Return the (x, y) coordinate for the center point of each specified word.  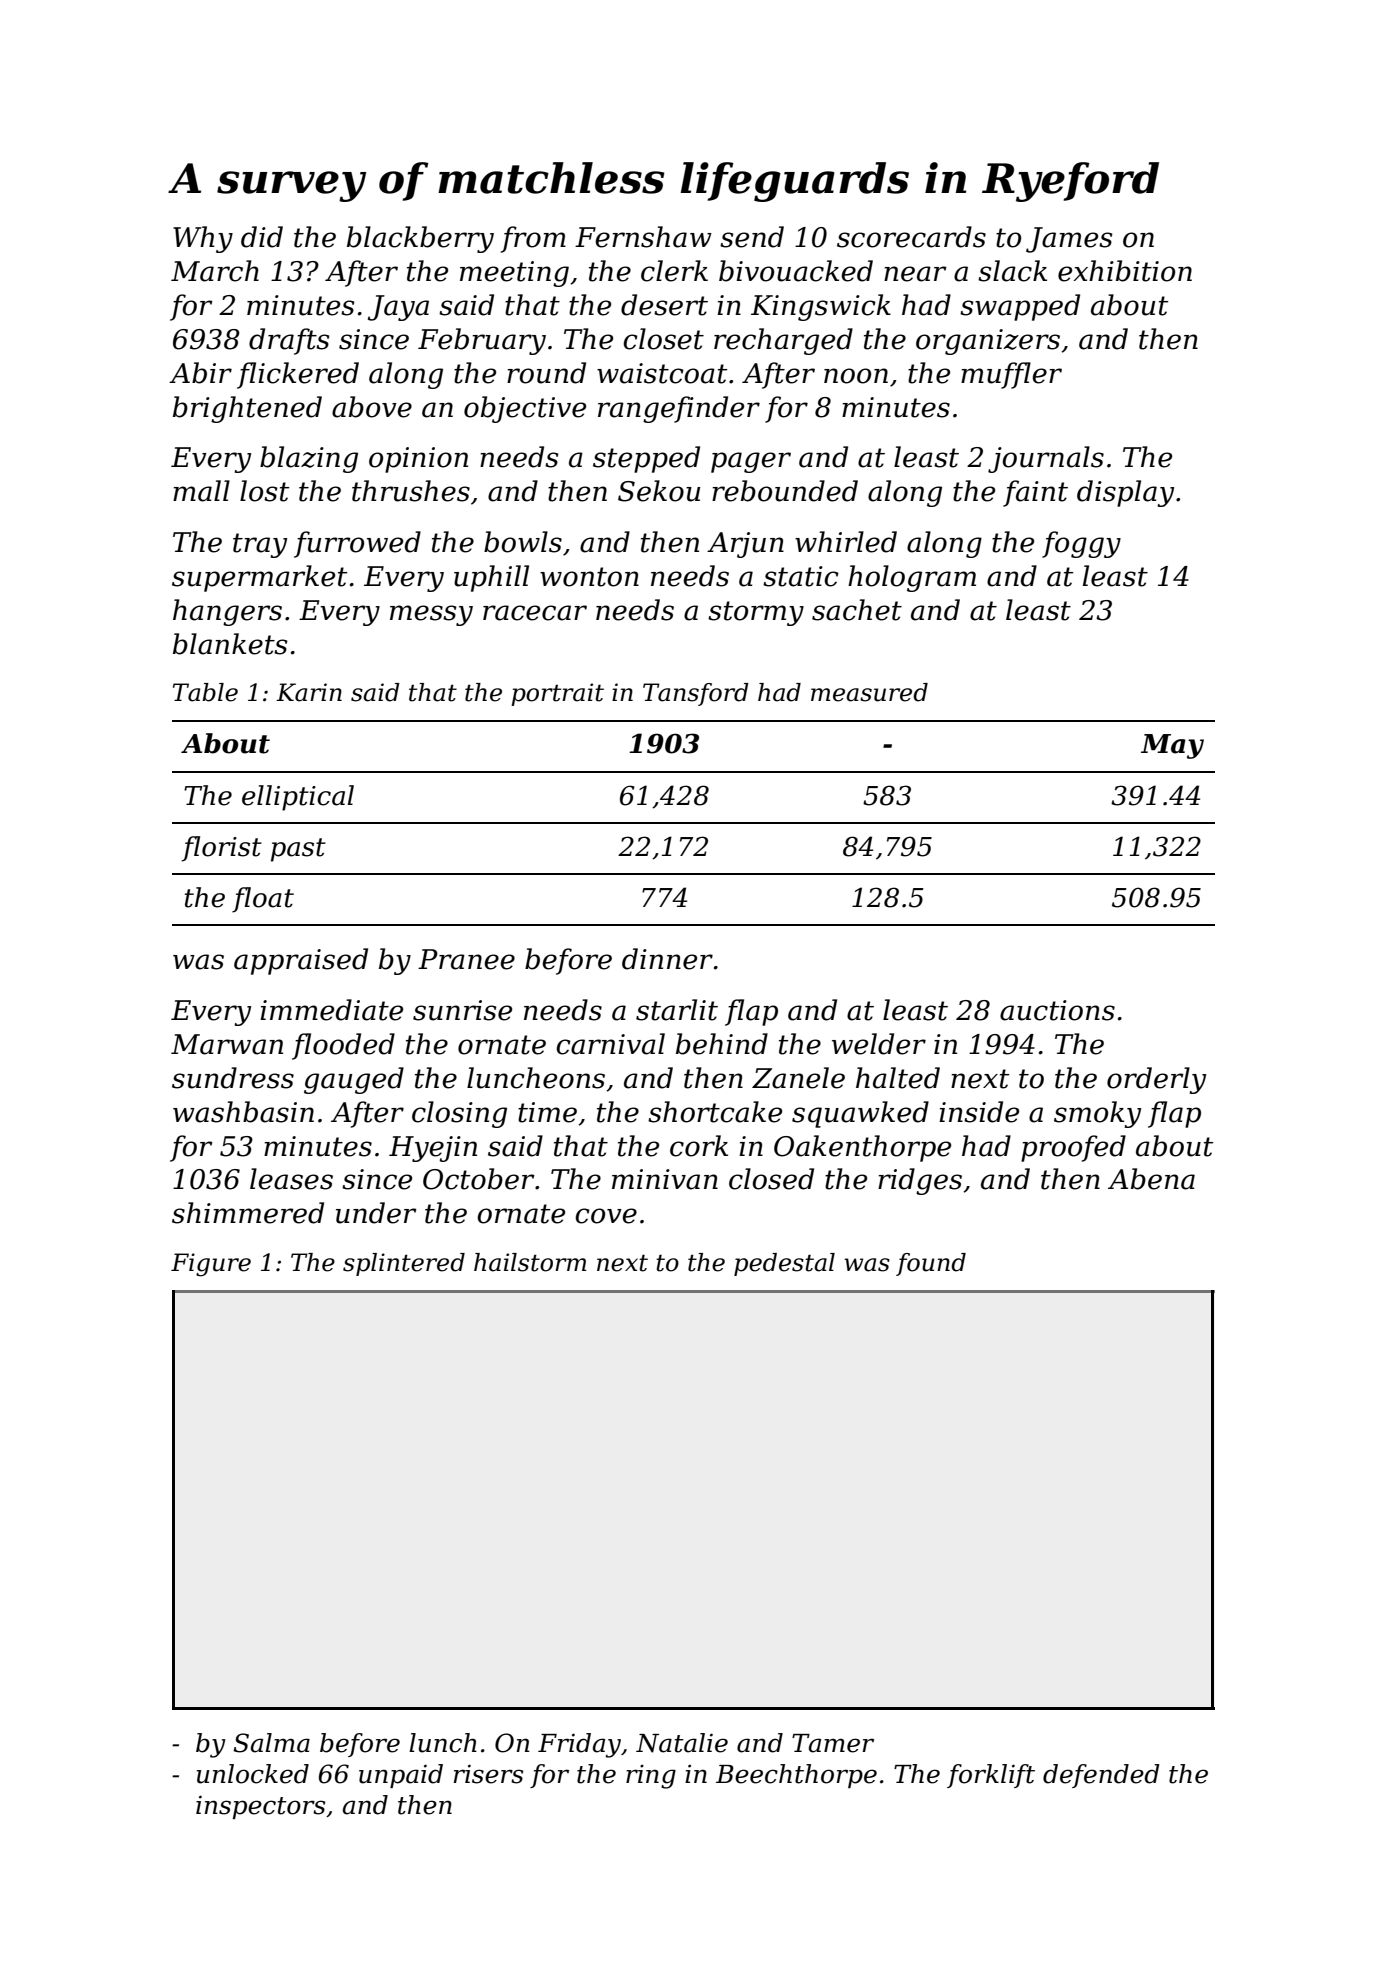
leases (291, 1179)
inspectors (260, 1807)
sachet (857, 610)
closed (771, 1179)
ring (651, 1776)
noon (856, 376)
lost (264, 491)
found (931, 1264)
